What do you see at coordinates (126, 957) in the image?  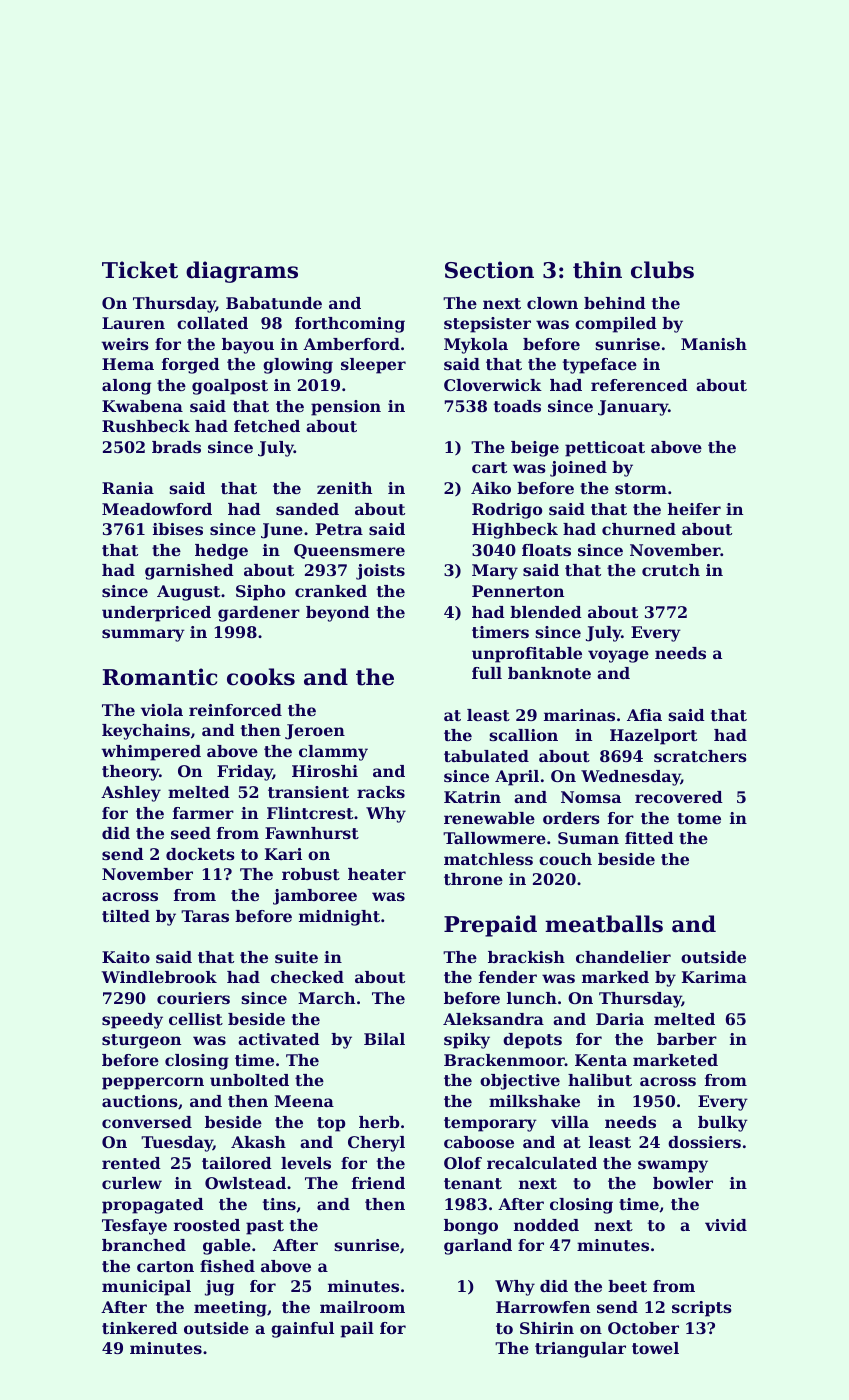 I see `Kaito` at bounding box center [126, 957].
